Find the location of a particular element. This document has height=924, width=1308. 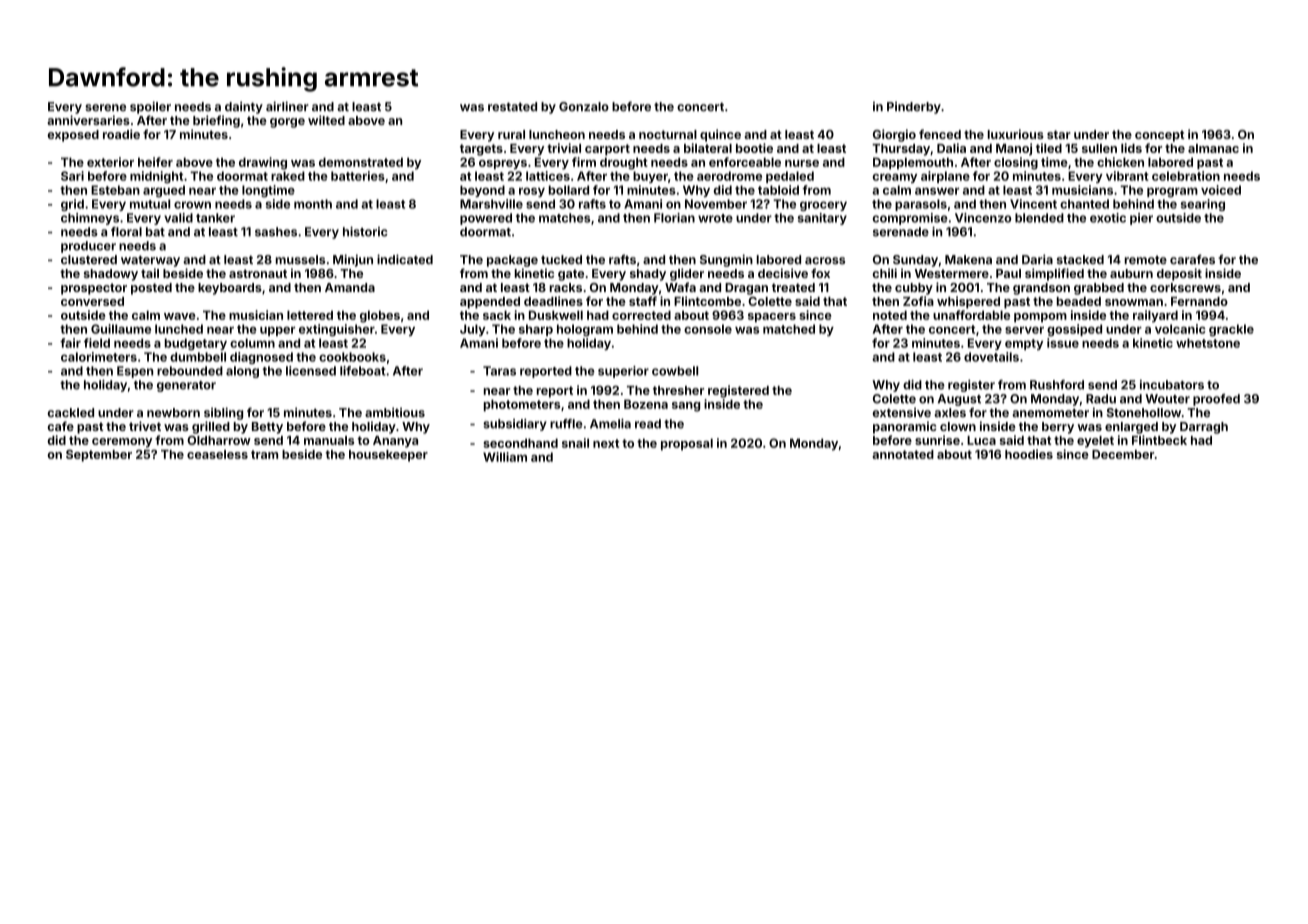

airliner is located at coordinates (287, 106).
